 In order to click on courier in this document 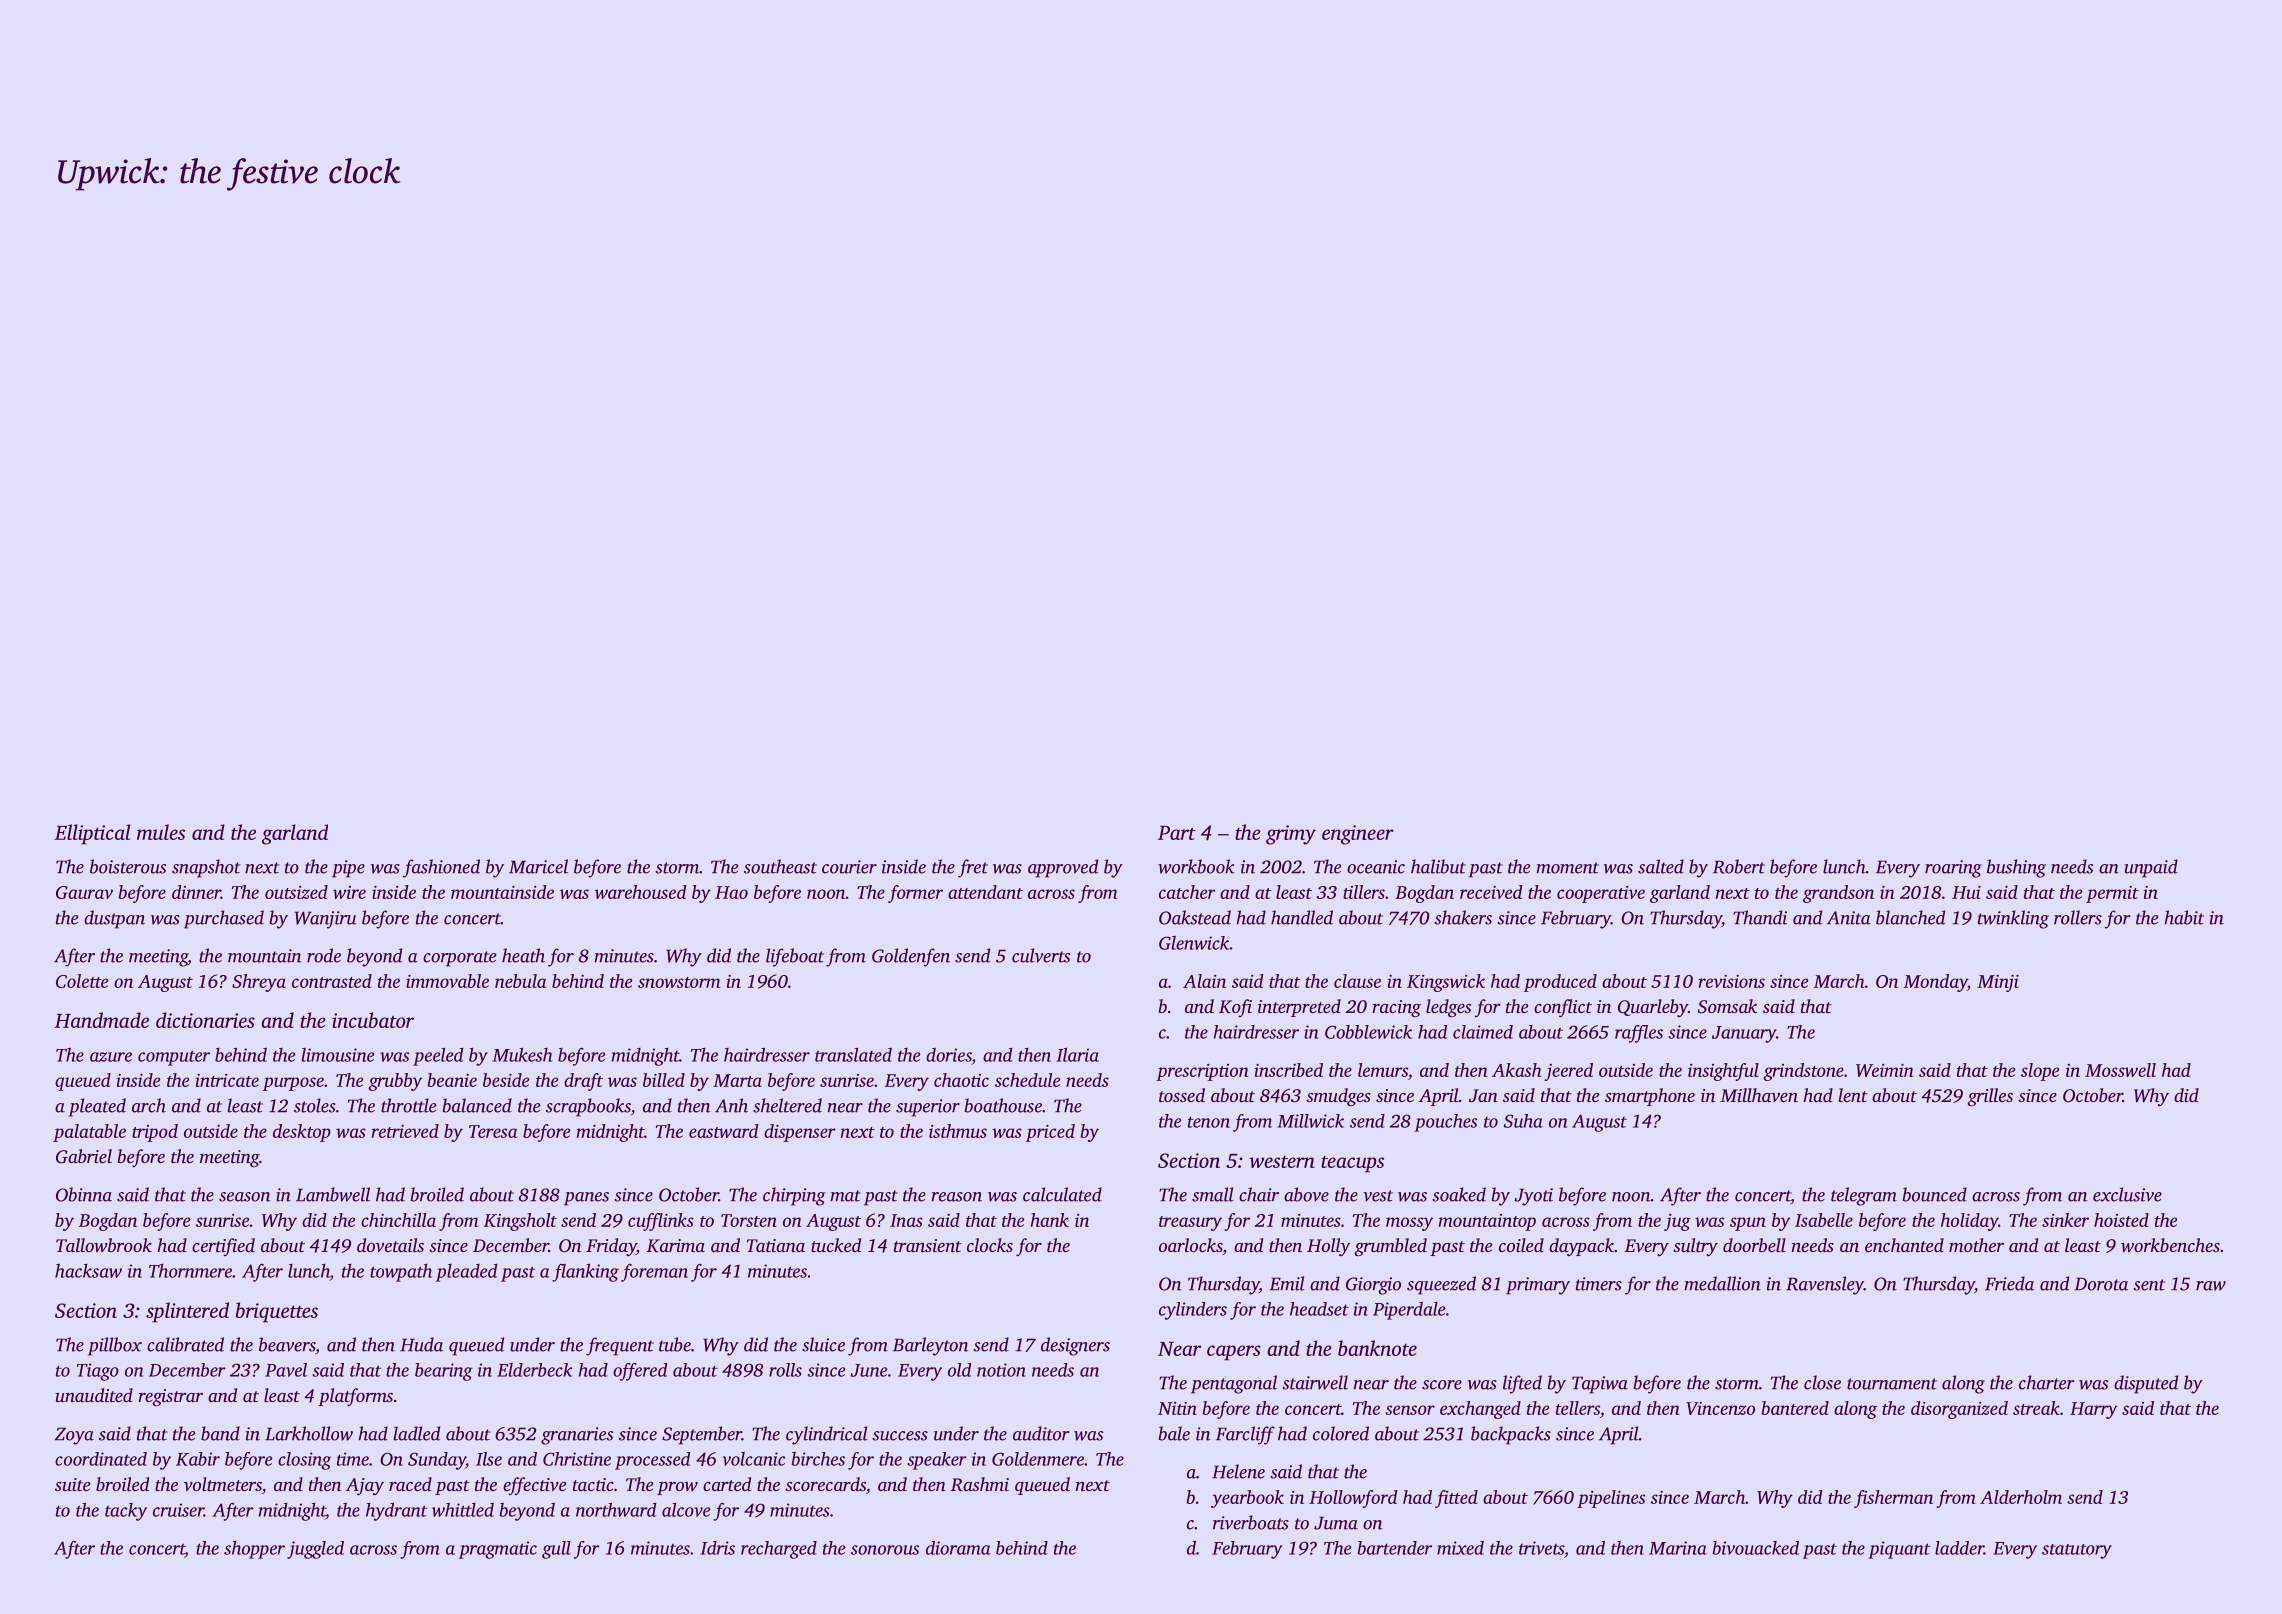, I will do `click(849, 867)`.
